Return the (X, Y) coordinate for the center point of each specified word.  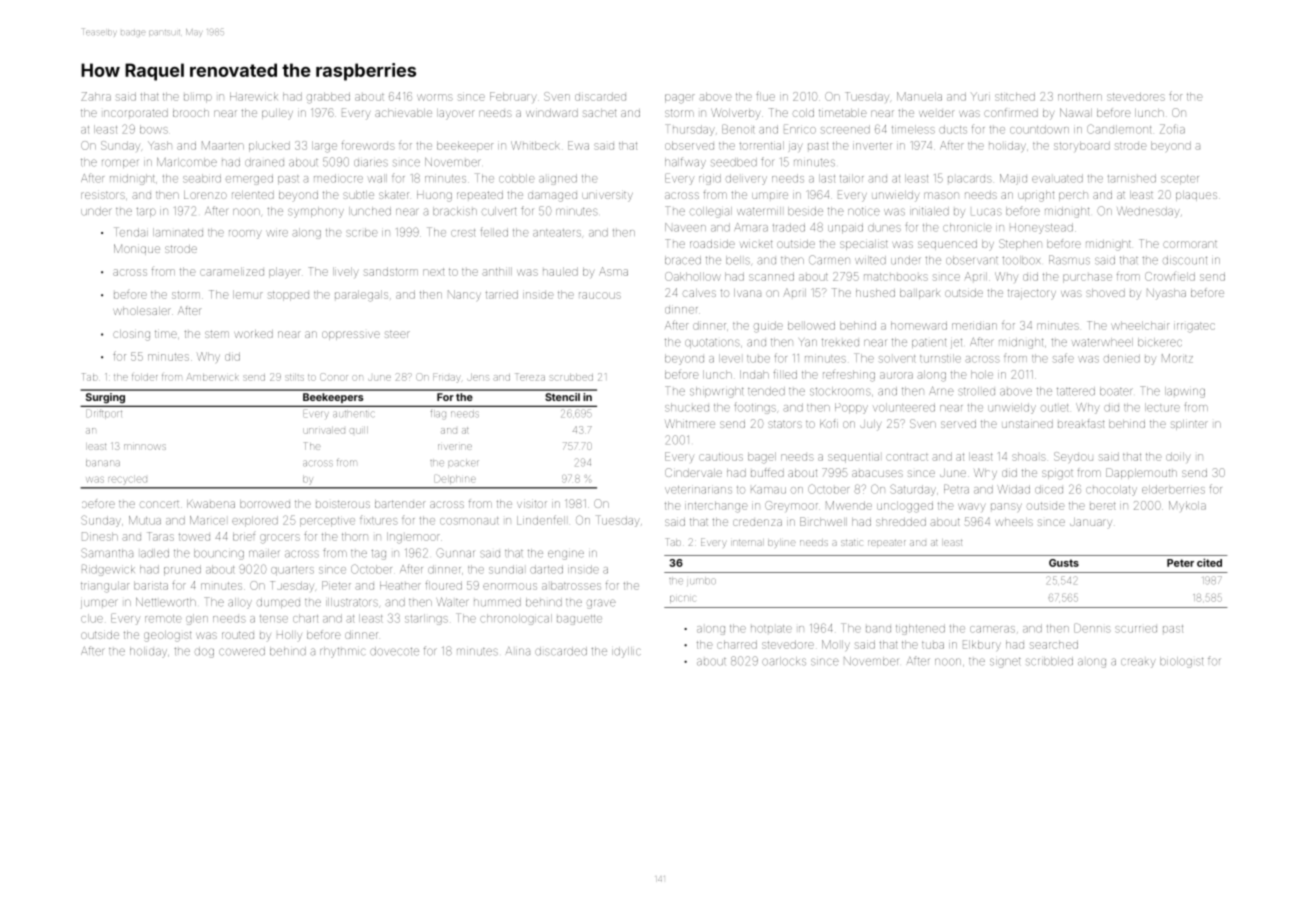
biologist (1181, 662)
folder (144, 377)
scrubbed (571, 378)
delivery (746, 179)
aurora (896, 375)
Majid (1013, 179)
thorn (355, 536)
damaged (552, 197)
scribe (362, 232)
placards (970, 179)
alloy (240, 603)
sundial (506, 569)
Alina (517, 651)
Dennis (1092, 628)
